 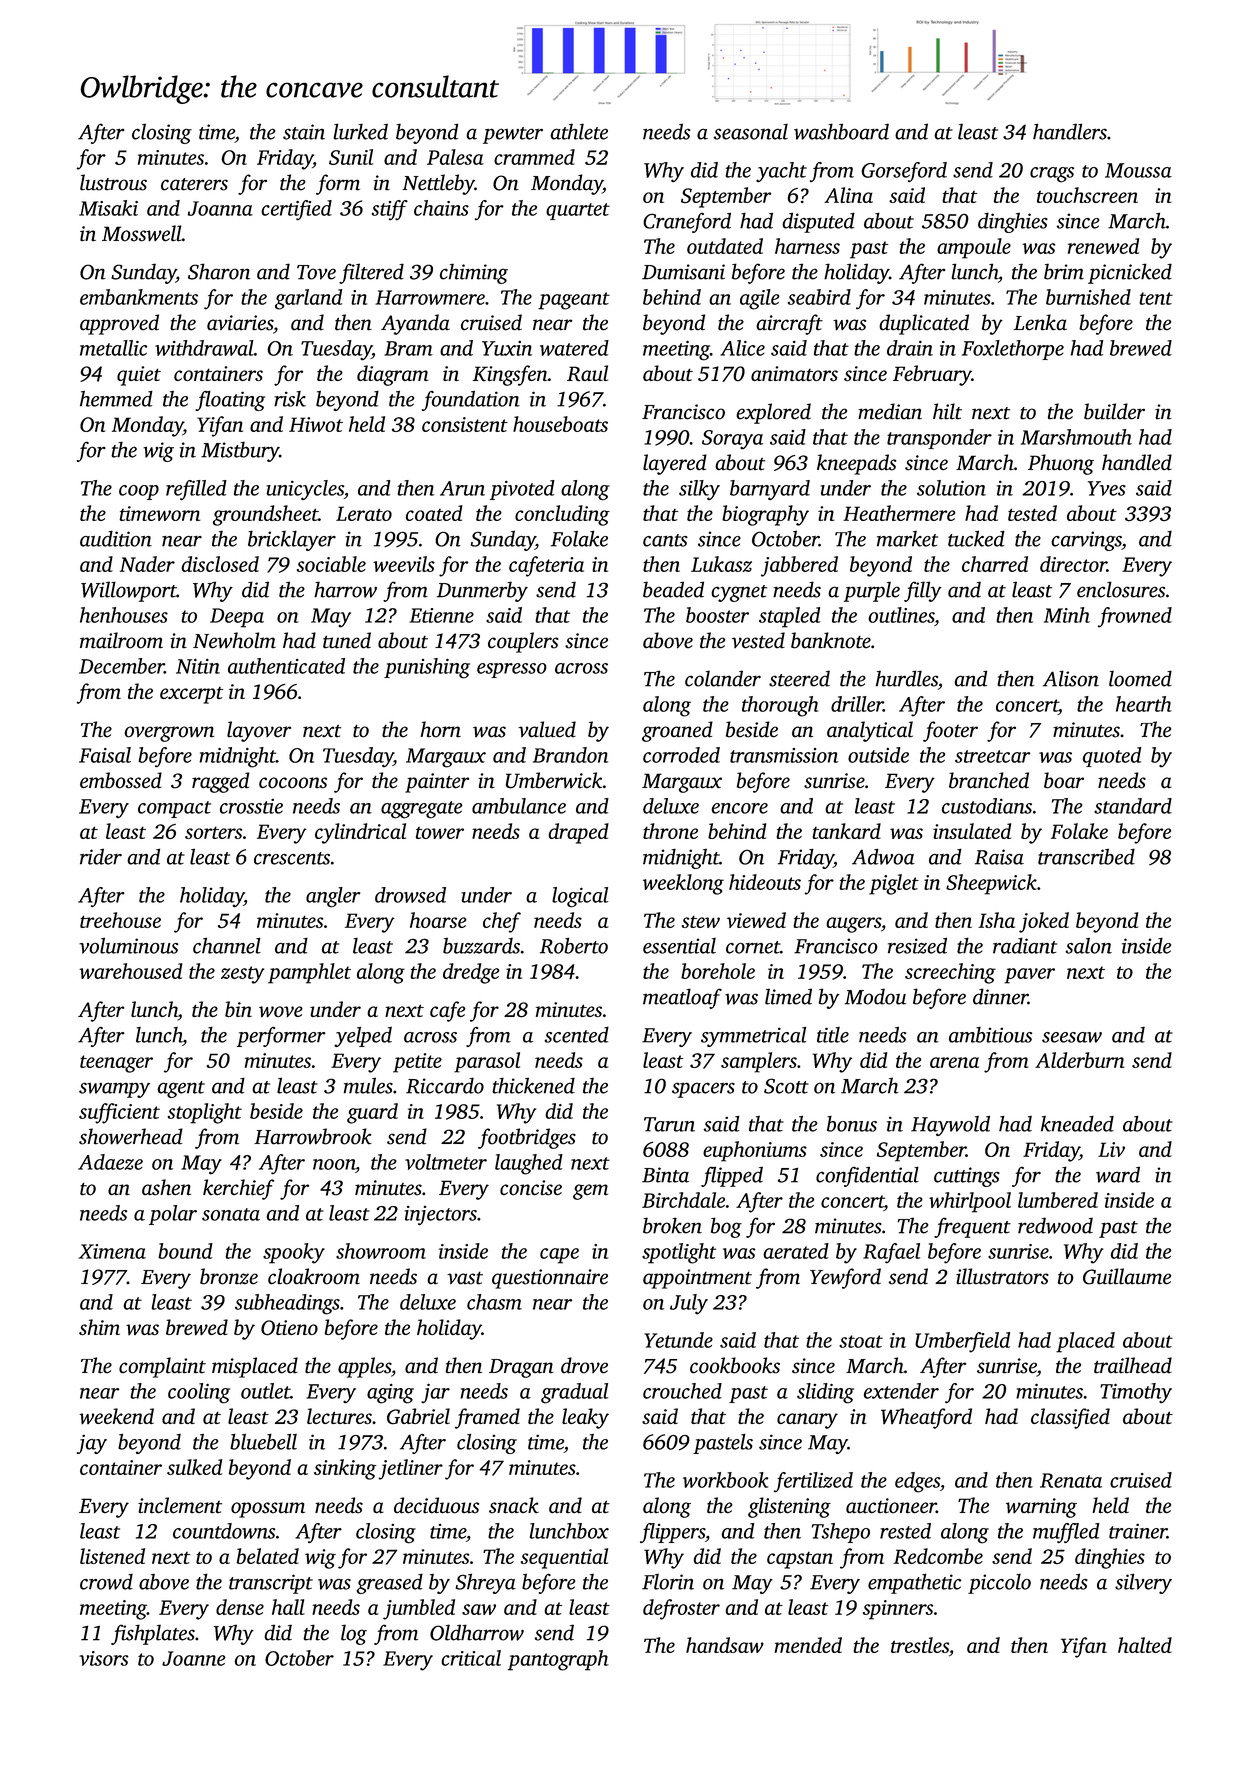 What do you see at coordinates (471, 1658) in the screenshot?
I see `critical` at bounding box center [471, 1658].
